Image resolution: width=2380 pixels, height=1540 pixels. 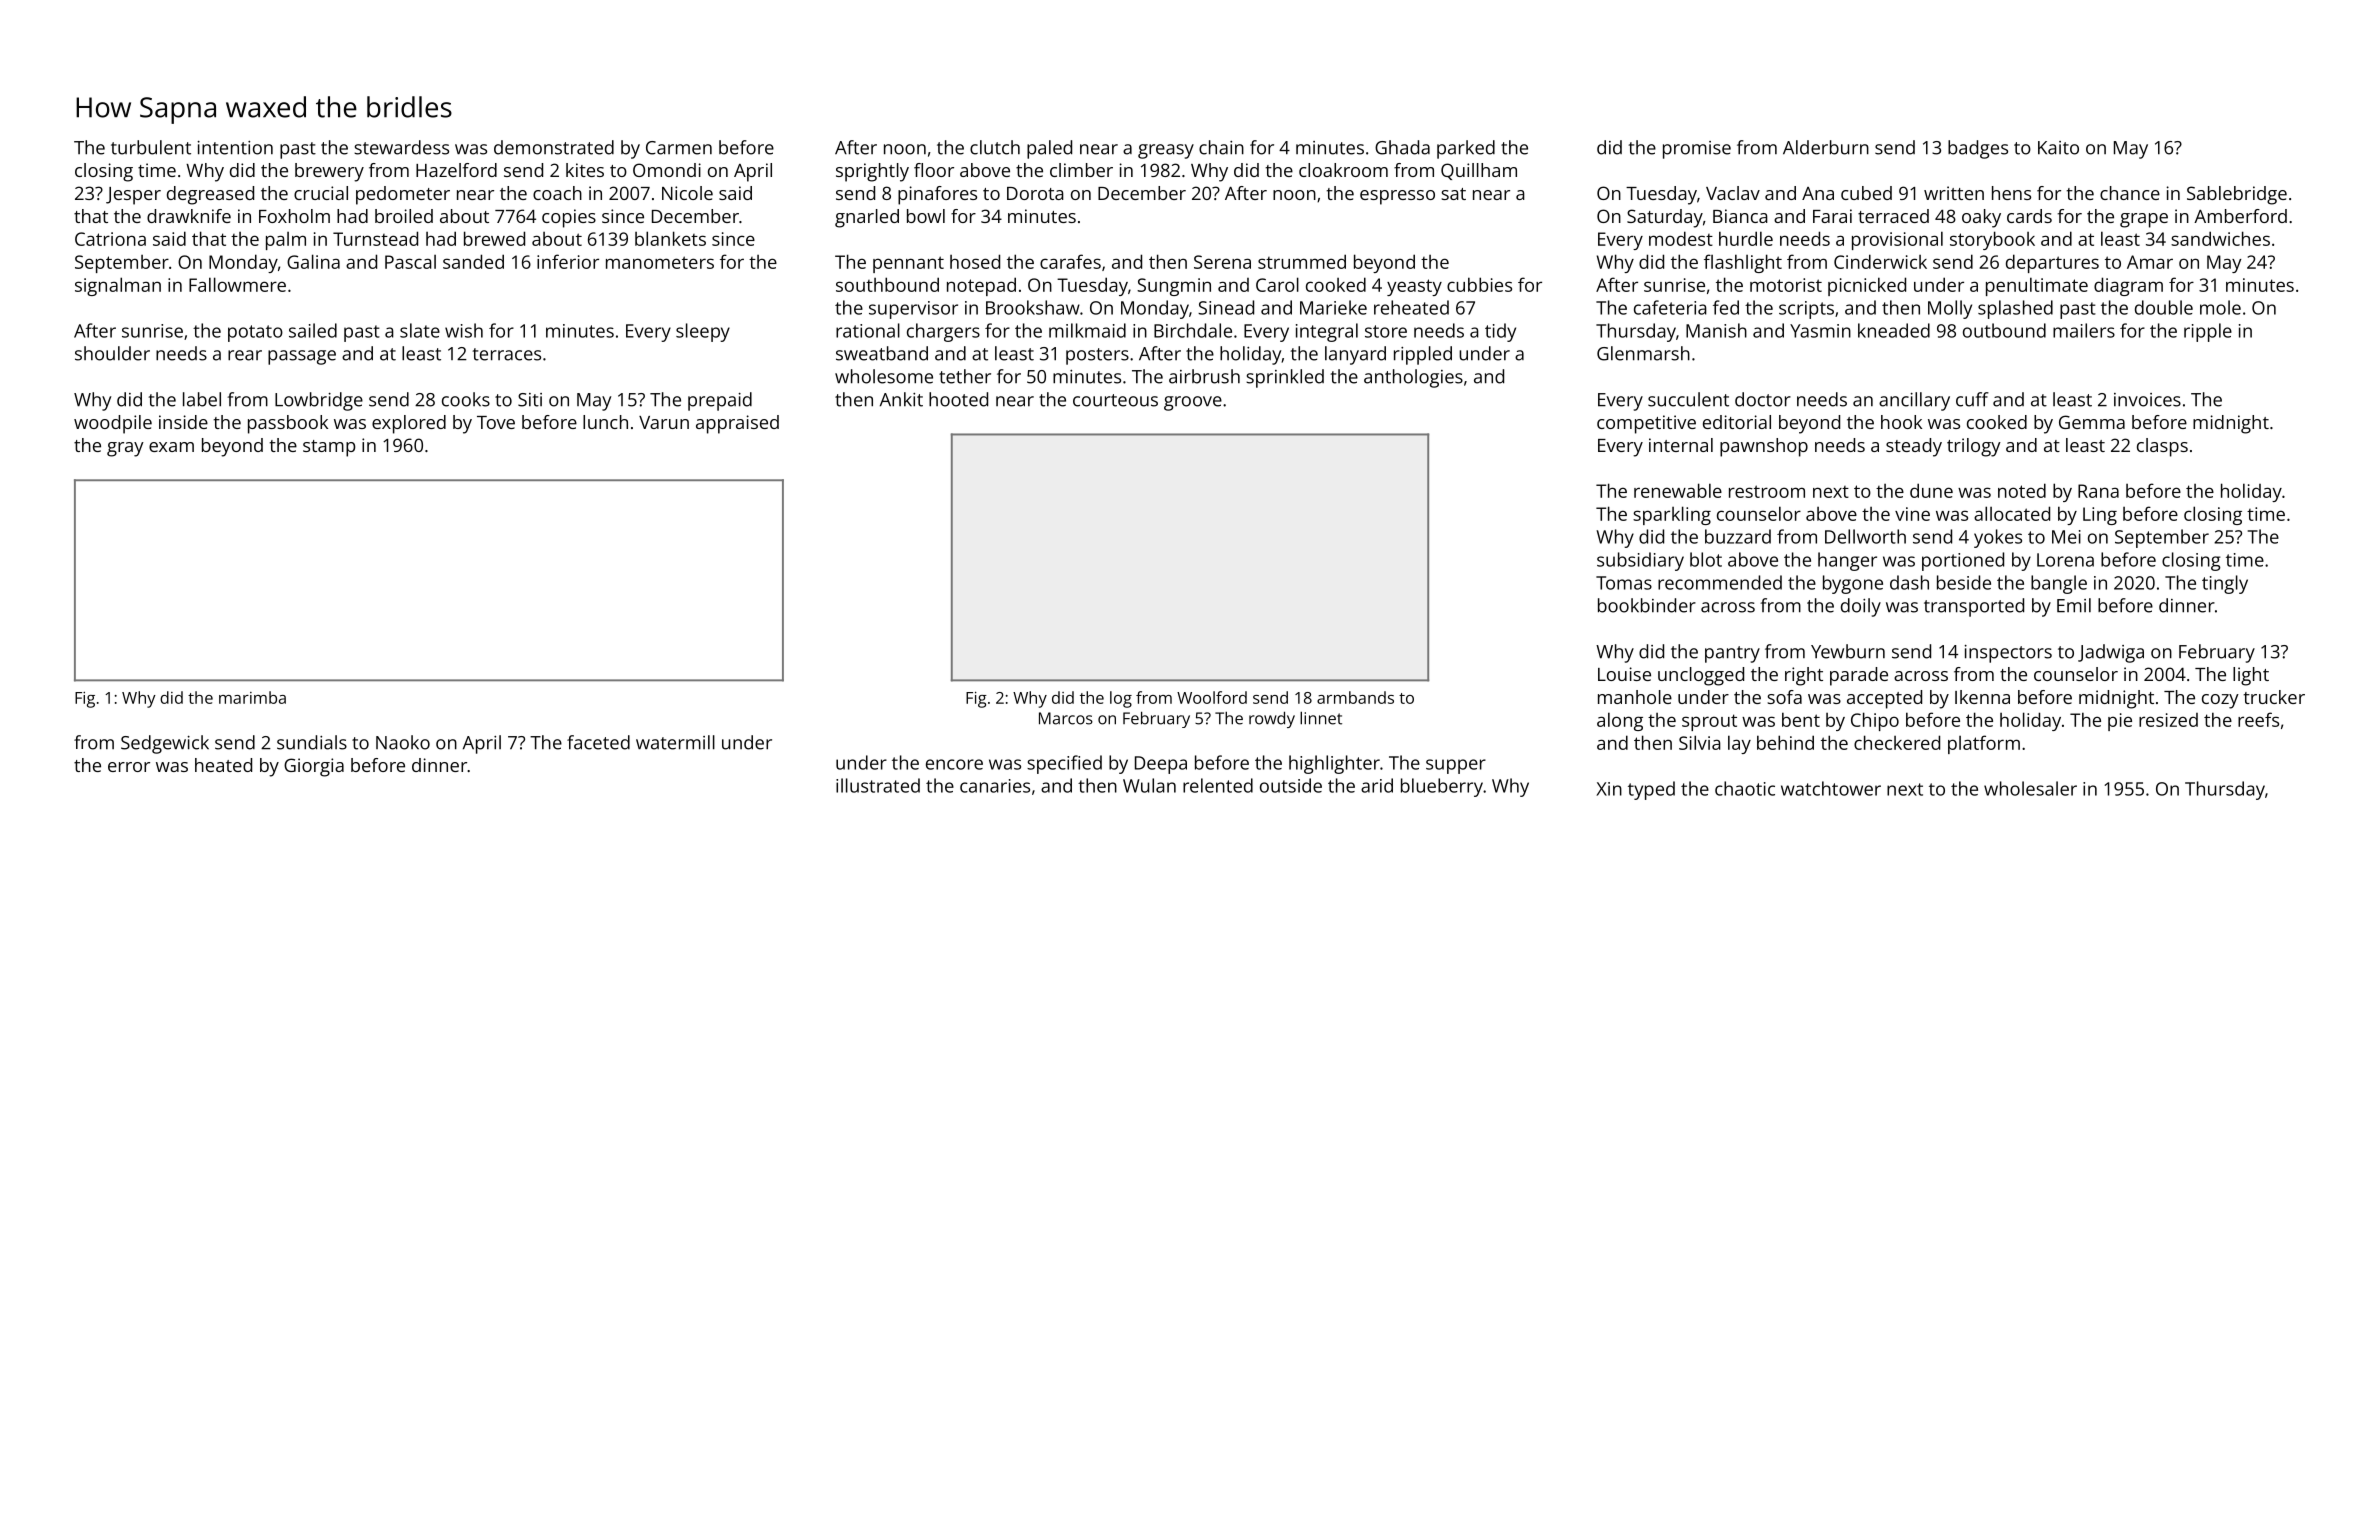 I want to click on Kaito, so click(x=2058, y=148).
